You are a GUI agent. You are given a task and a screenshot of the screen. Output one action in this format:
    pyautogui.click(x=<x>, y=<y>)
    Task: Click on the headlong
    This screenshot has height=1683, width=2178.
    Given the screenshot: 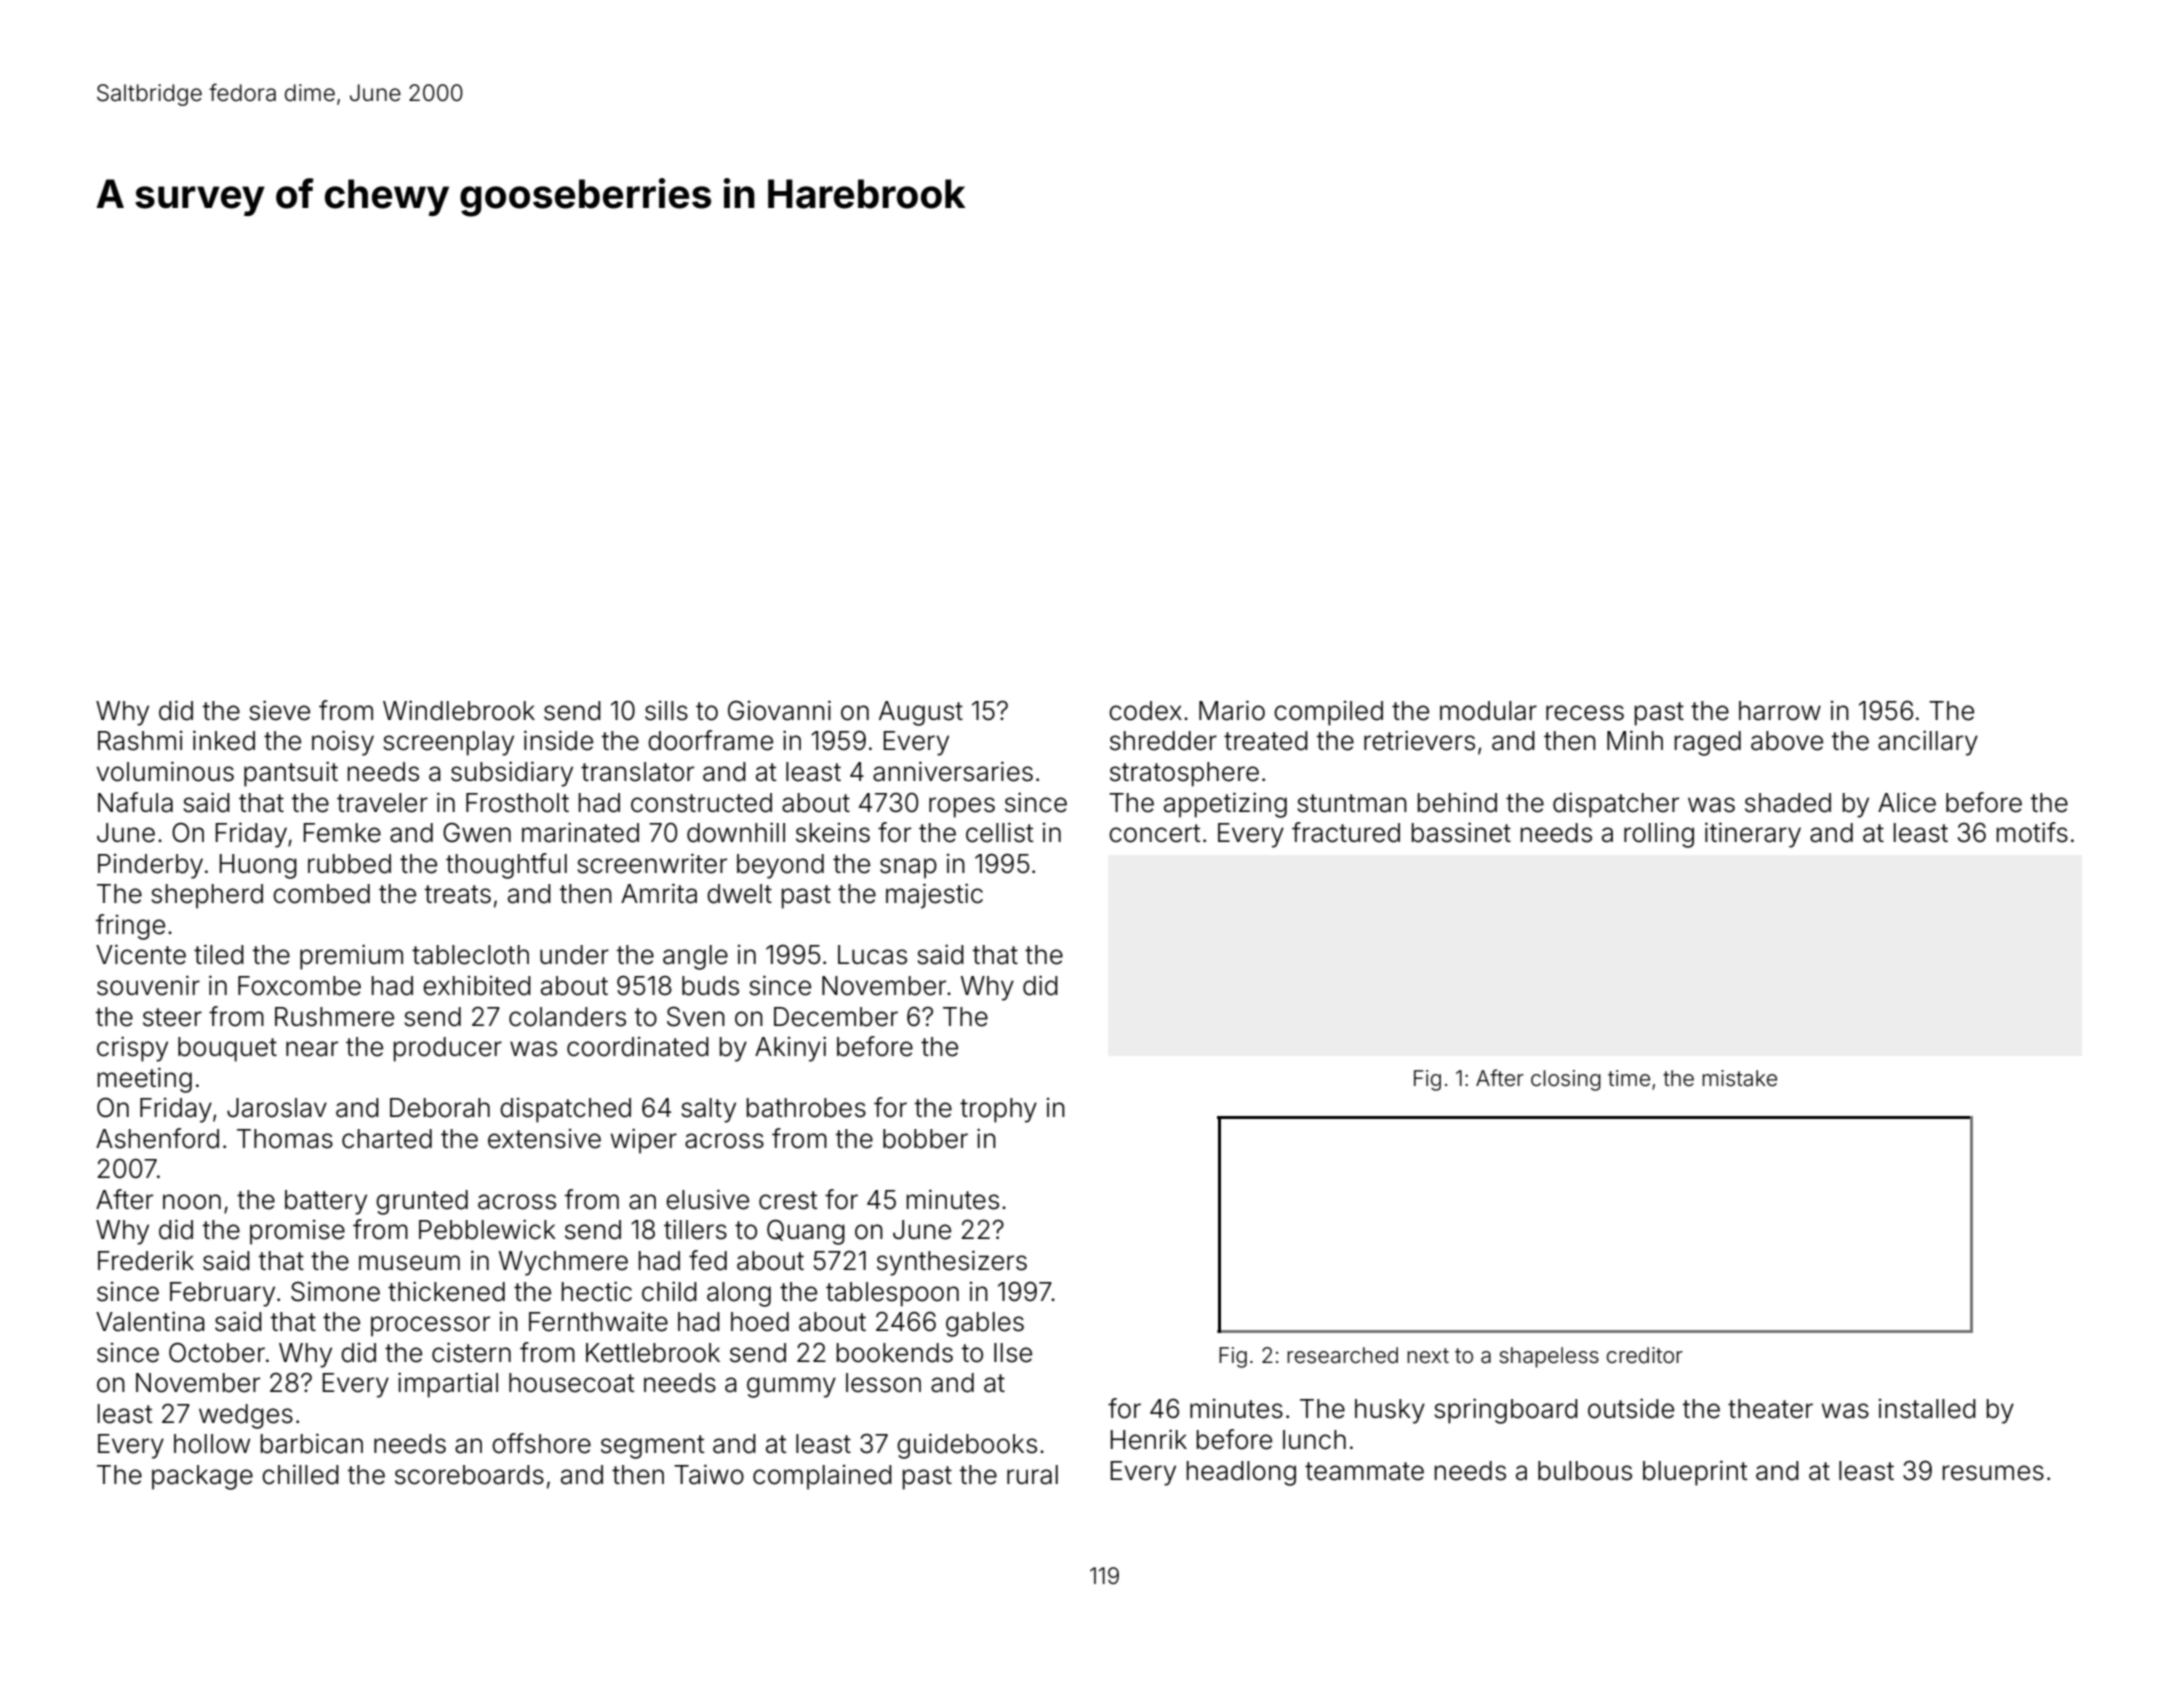 What is the action you would take?
    pyautogui.click(x=1241, y=1473)
